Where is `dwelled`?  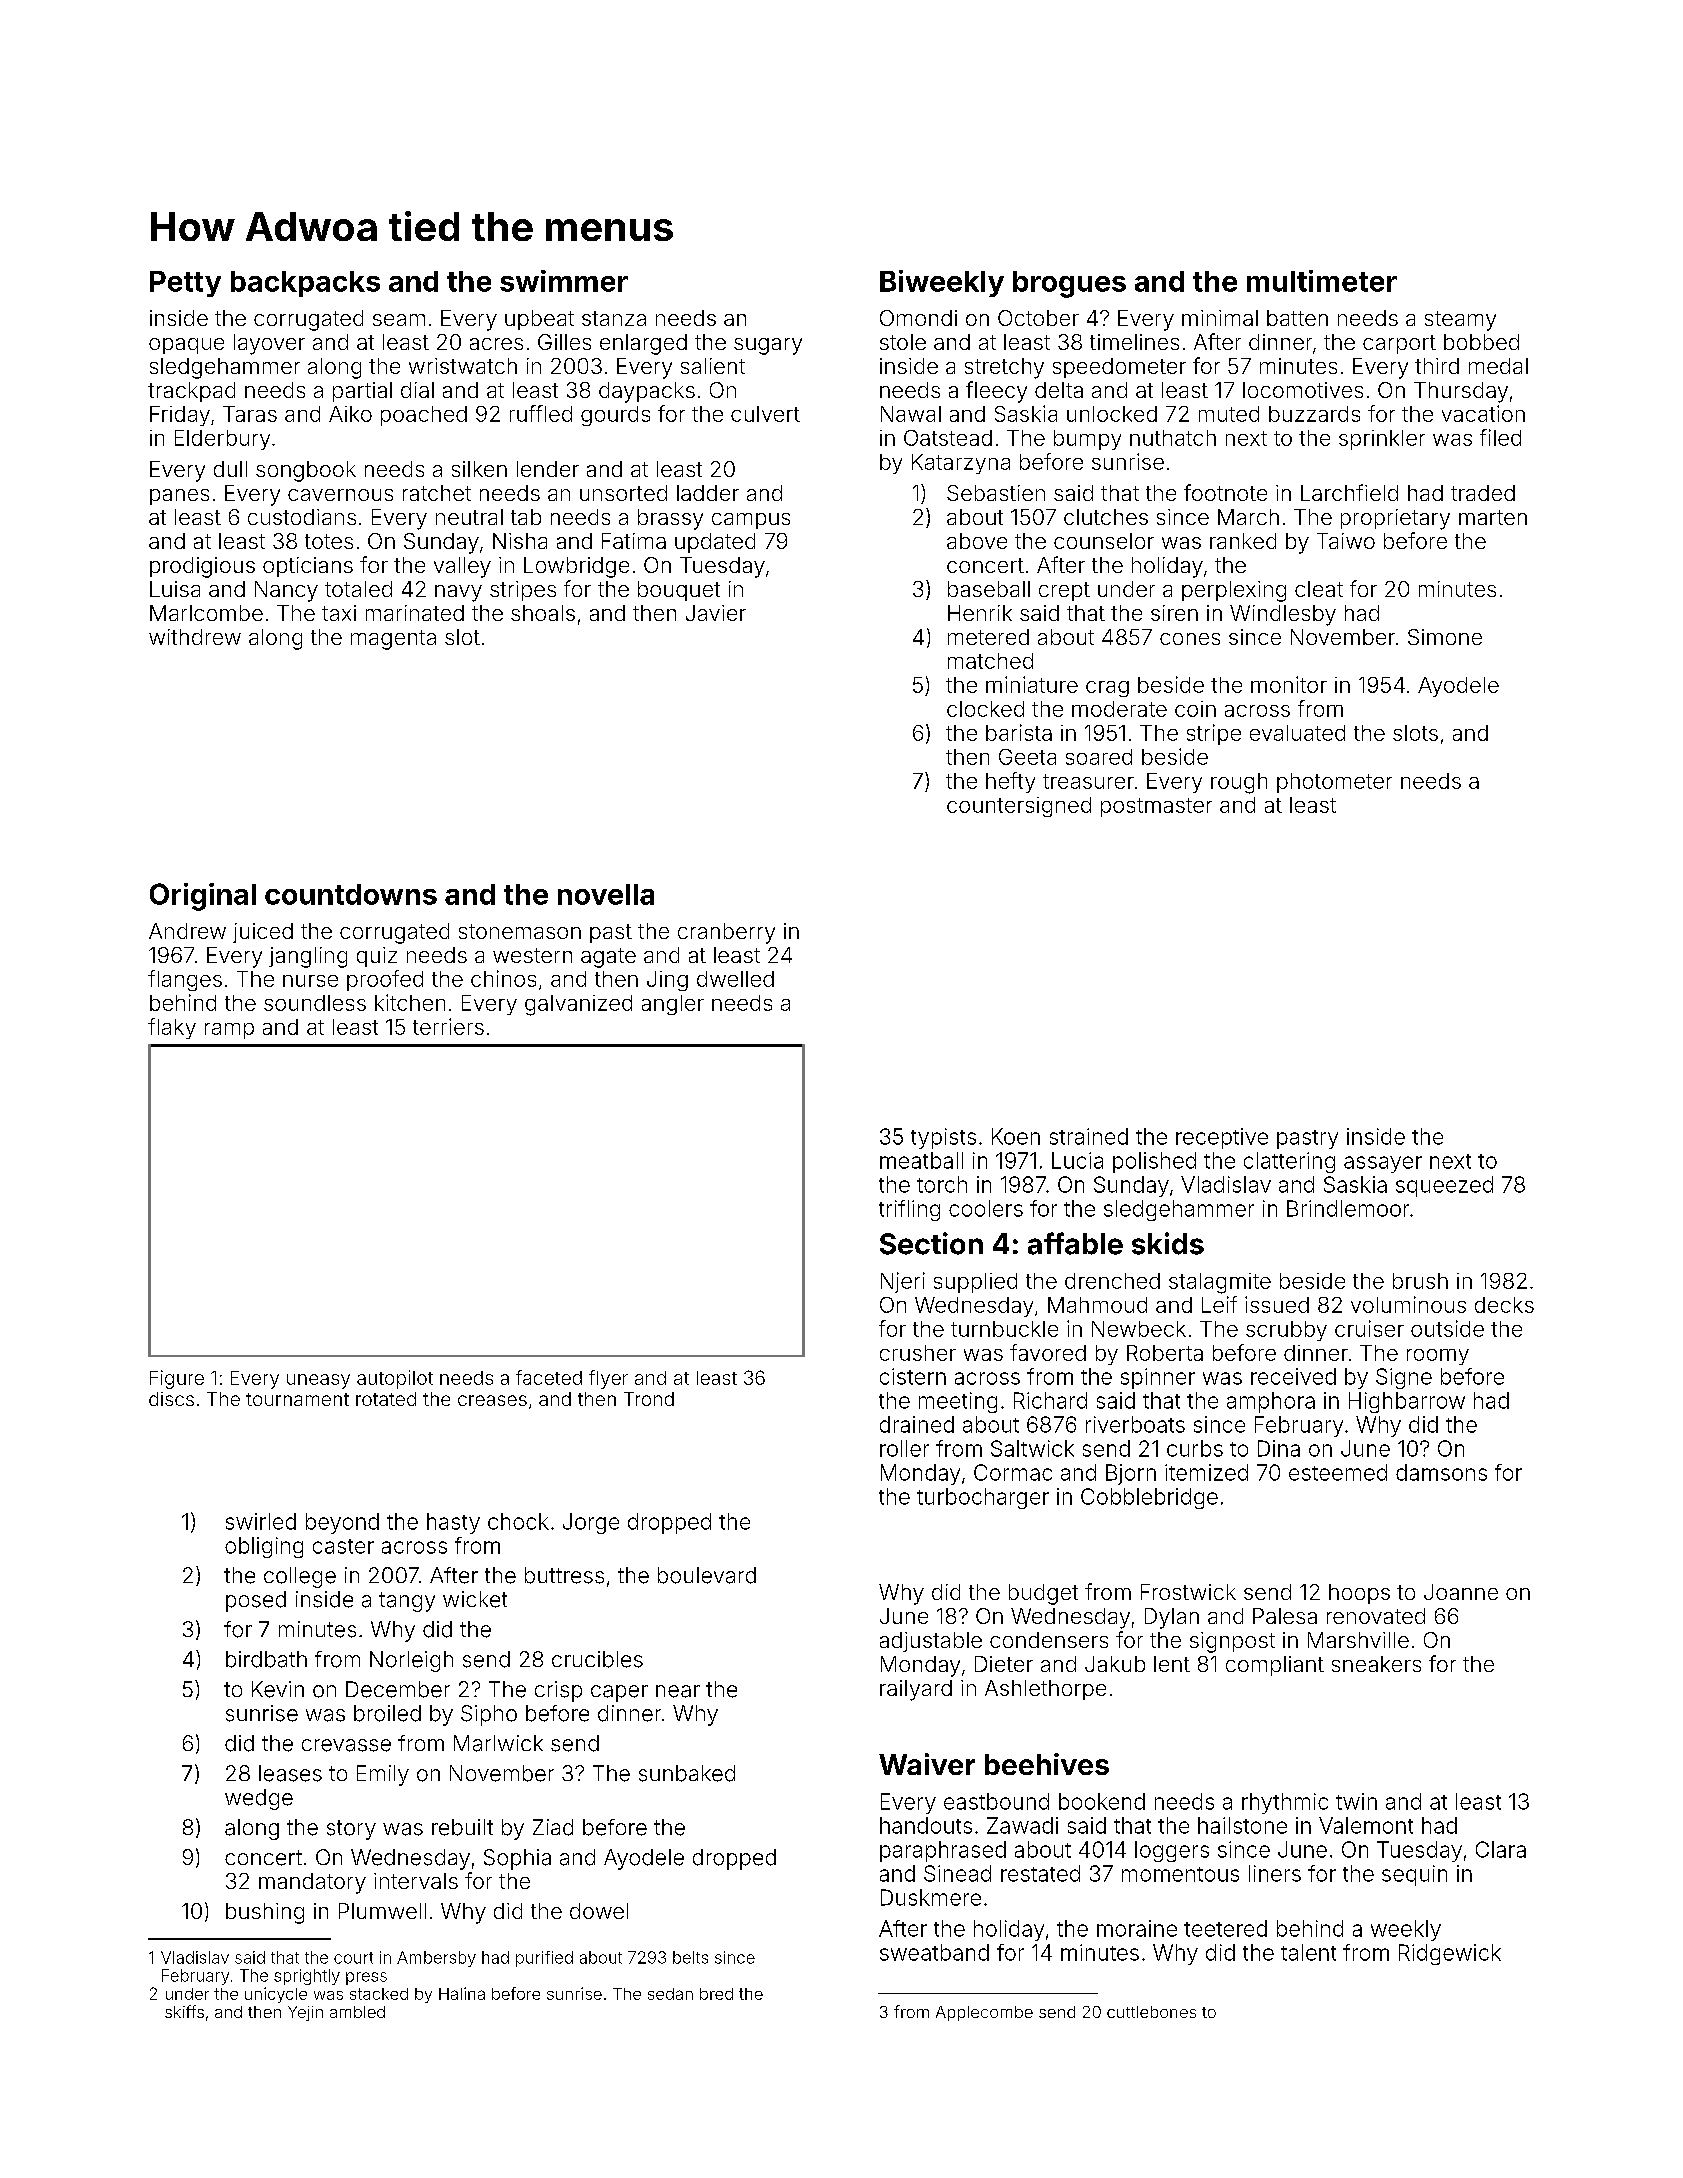
dwelled is located at coordinates (735, 979).
